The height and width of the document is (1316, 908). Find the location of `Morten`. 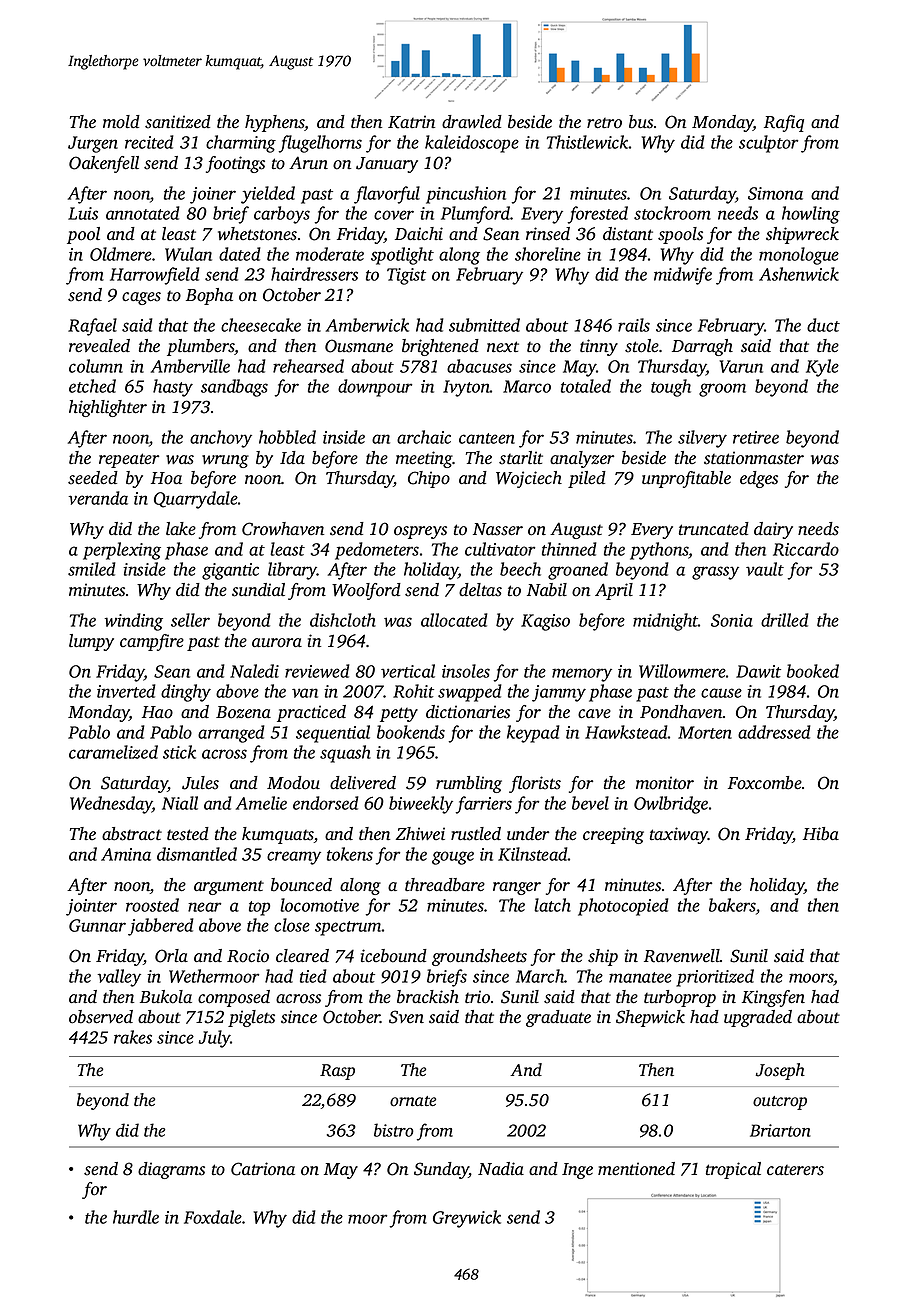

Morten is located at coordinates (705, 732).
